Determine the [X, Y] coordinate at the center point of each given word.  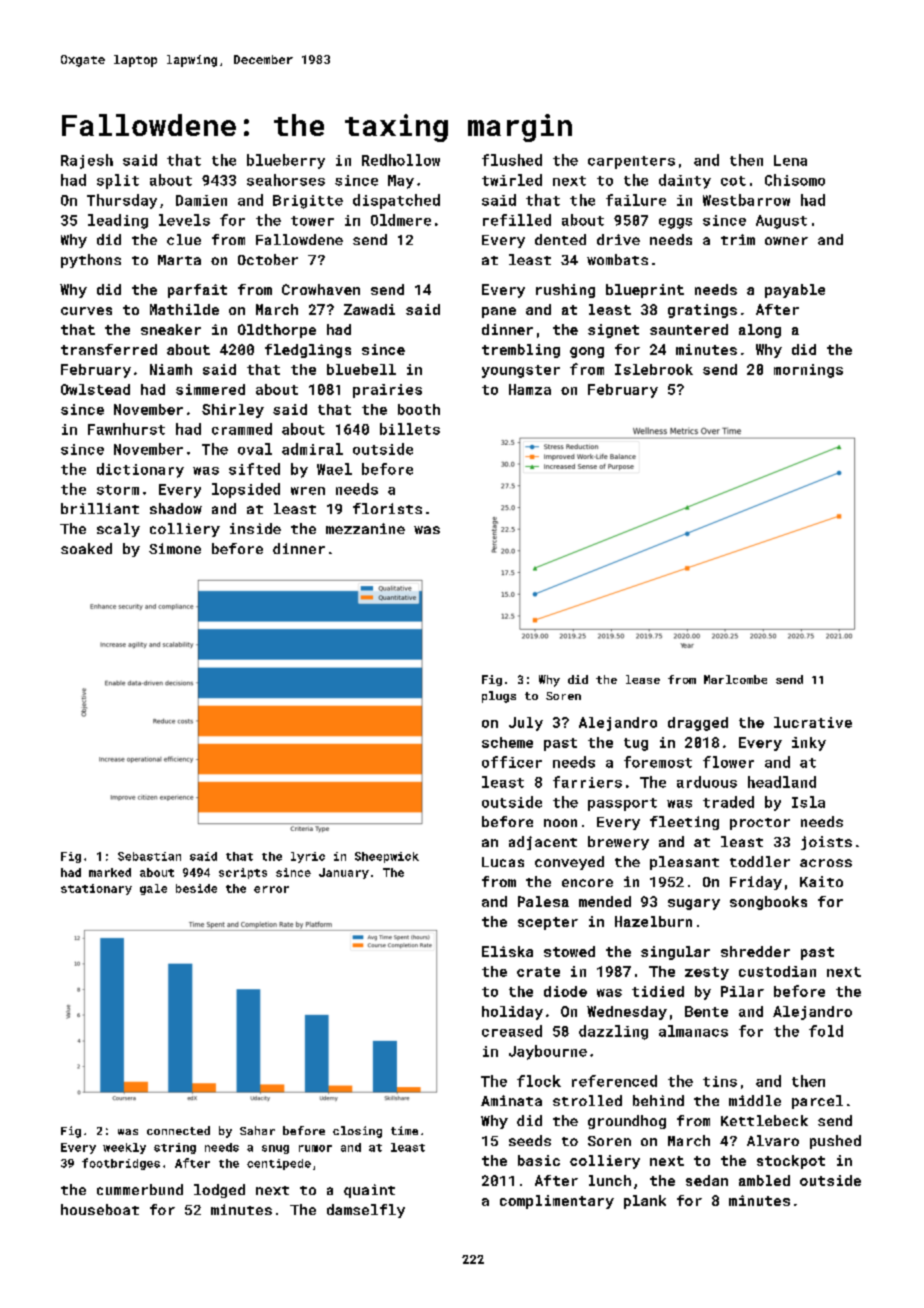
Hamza [530, 389]
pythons [91, 261]
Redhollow [401, 160]
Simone [175, 548]
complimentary [557, 1202]
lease [643, 679]
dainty [685, 181]
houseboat [100, 1209]
